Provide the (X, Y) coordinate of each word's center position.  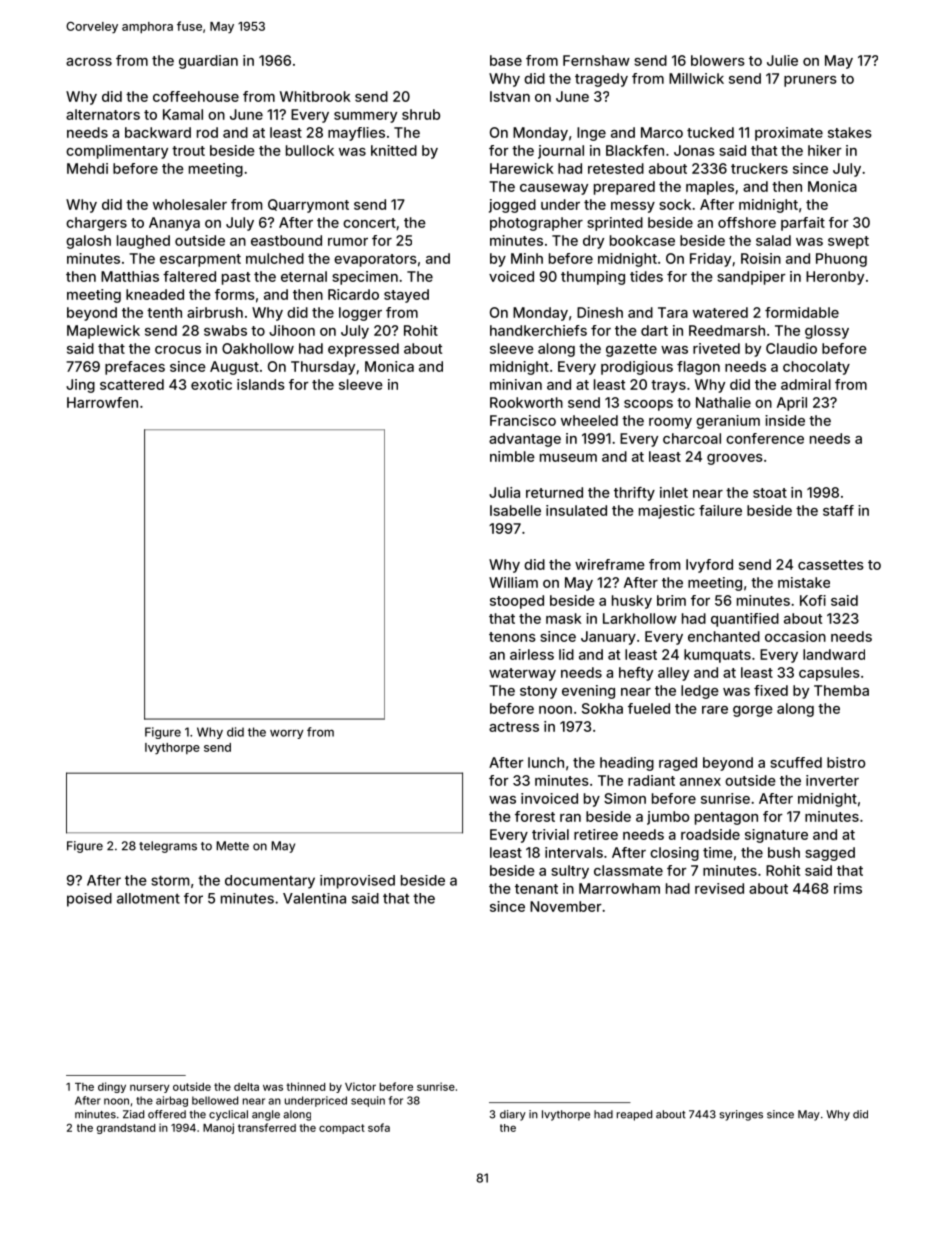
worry (287, 734)
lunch (546, 762)
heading (627, 764)
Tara (673, 312)
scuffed (796, 762)
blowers (718, 60)
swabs (225, 330)
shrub (421, 114)
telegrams (168, 847)
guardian (208, 62)
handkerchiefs (538, 330)
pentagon (726, 818)
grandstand (126, 1129)
